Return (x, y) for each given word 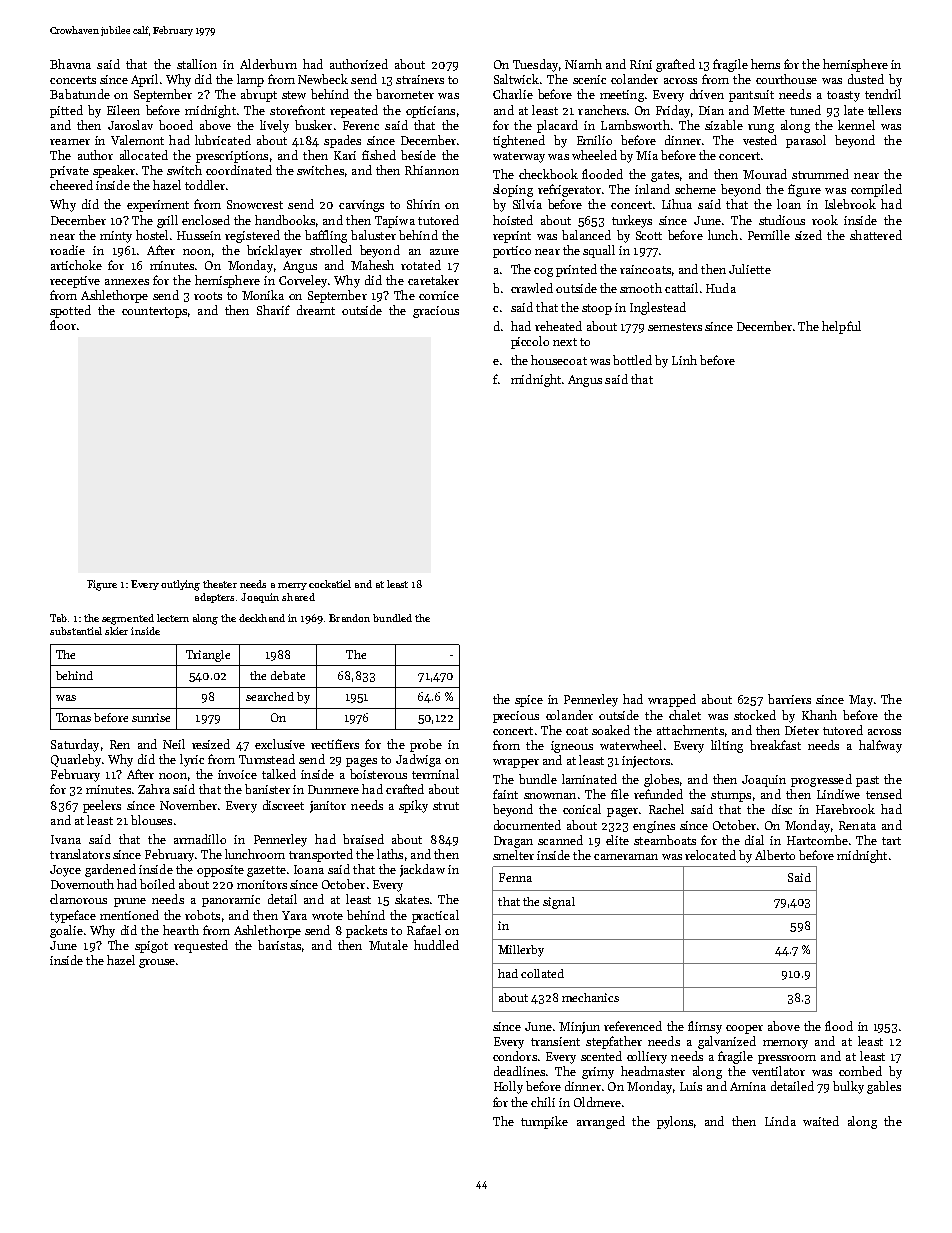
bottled (632, 360)
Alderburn (268, 64)
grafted (675, 65)
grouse (157, 963)
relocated (710, 855)
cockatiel (330, 584)
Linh (684, 360)
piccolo (530, 342)
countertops (154, 312)
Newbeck (323, 79)
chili (543, 1102)
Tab (59, 618)
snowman (550, 796)
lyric (192, 760)
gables (884, 1087)
